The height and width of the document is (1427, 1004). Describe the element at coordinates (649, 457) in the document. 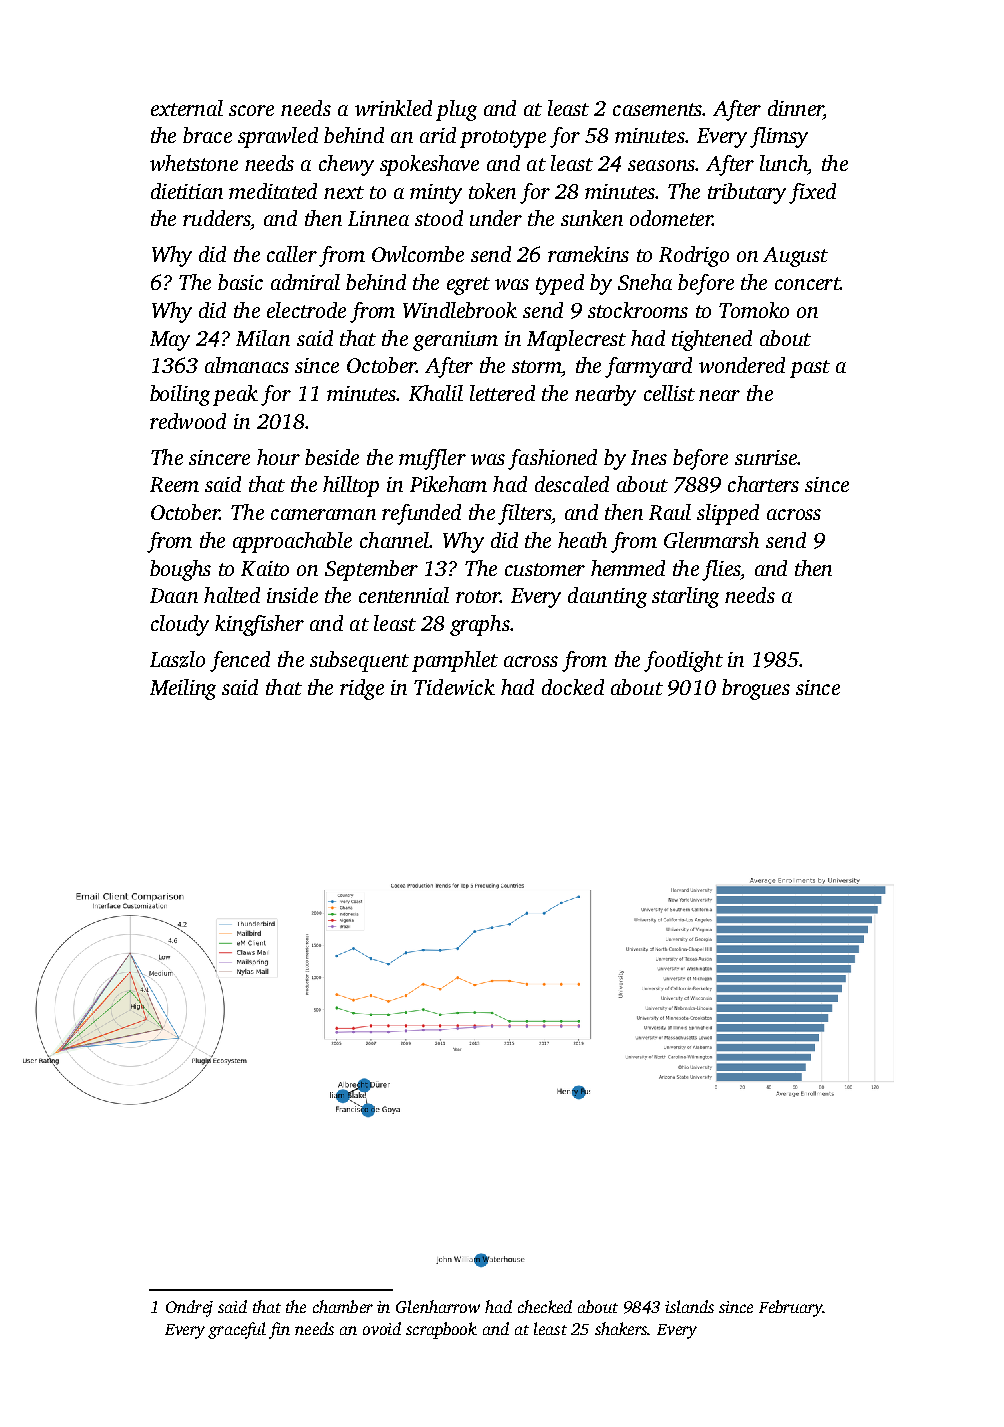

I see `Ines` at that location.
